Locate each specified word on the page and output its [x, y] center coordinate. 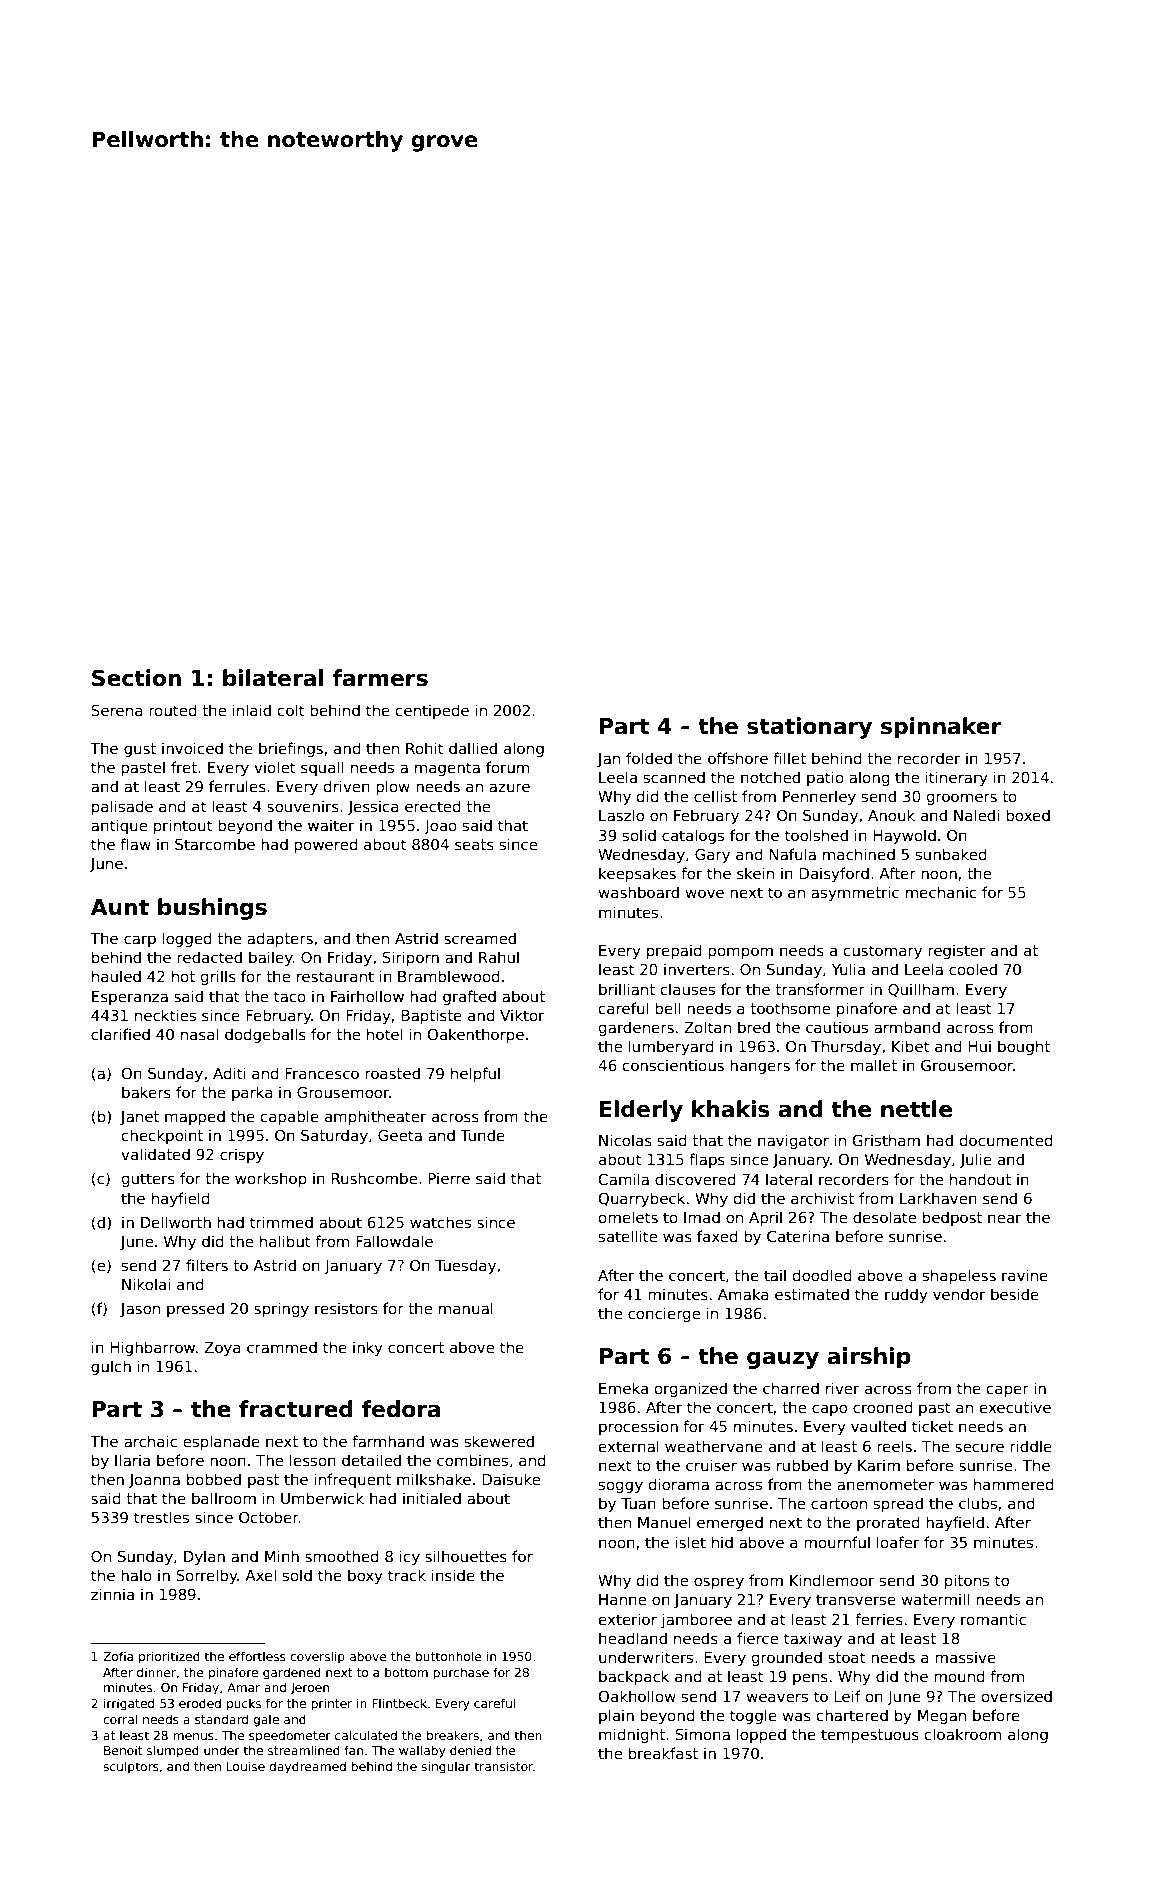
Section [136, 678]
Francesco [322, 1073]
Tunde [482, 1135]
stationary [809, 728]
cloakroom [963, 1734]
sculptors [131, 1767]
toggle [753, 1716]
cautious [837, 1027]
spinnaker [941, 728]
